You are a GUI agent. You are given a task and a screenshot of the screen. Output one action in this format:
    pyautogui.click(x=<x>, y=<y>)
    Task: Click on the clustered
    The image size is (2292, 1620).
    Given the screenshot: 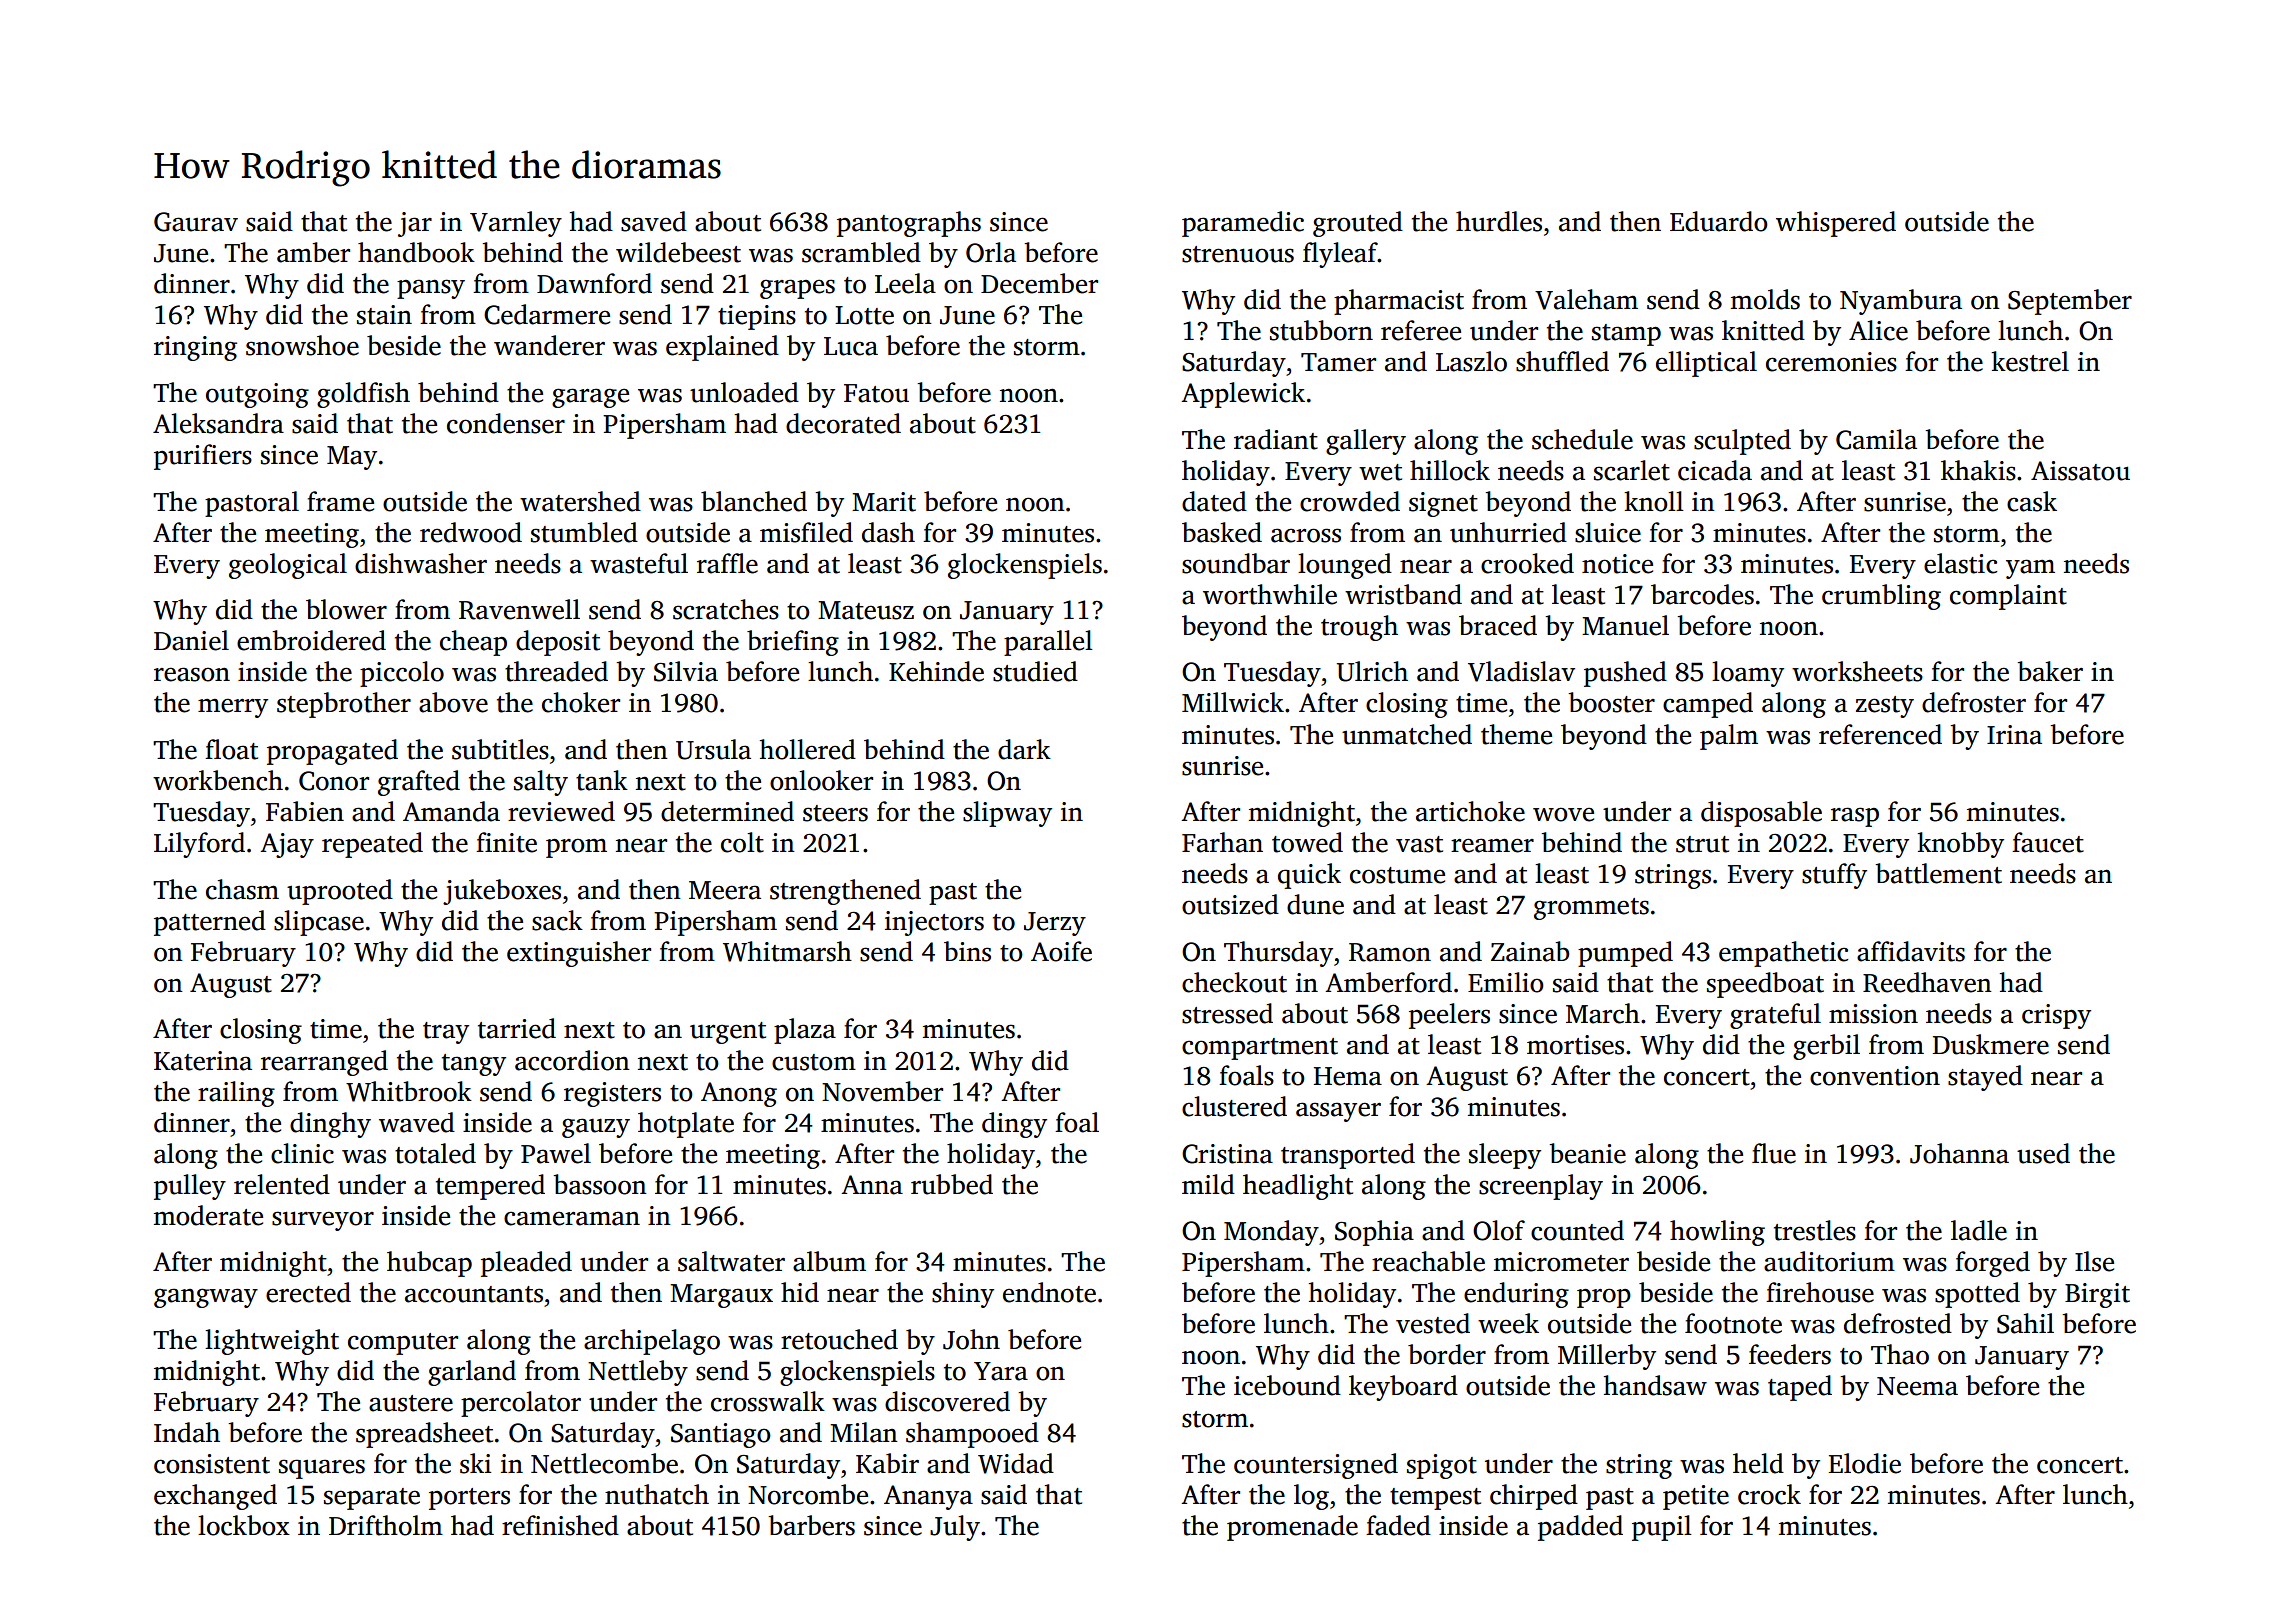 What is the action you would take?
    pyautogui.click(x=1234, y=1106)
